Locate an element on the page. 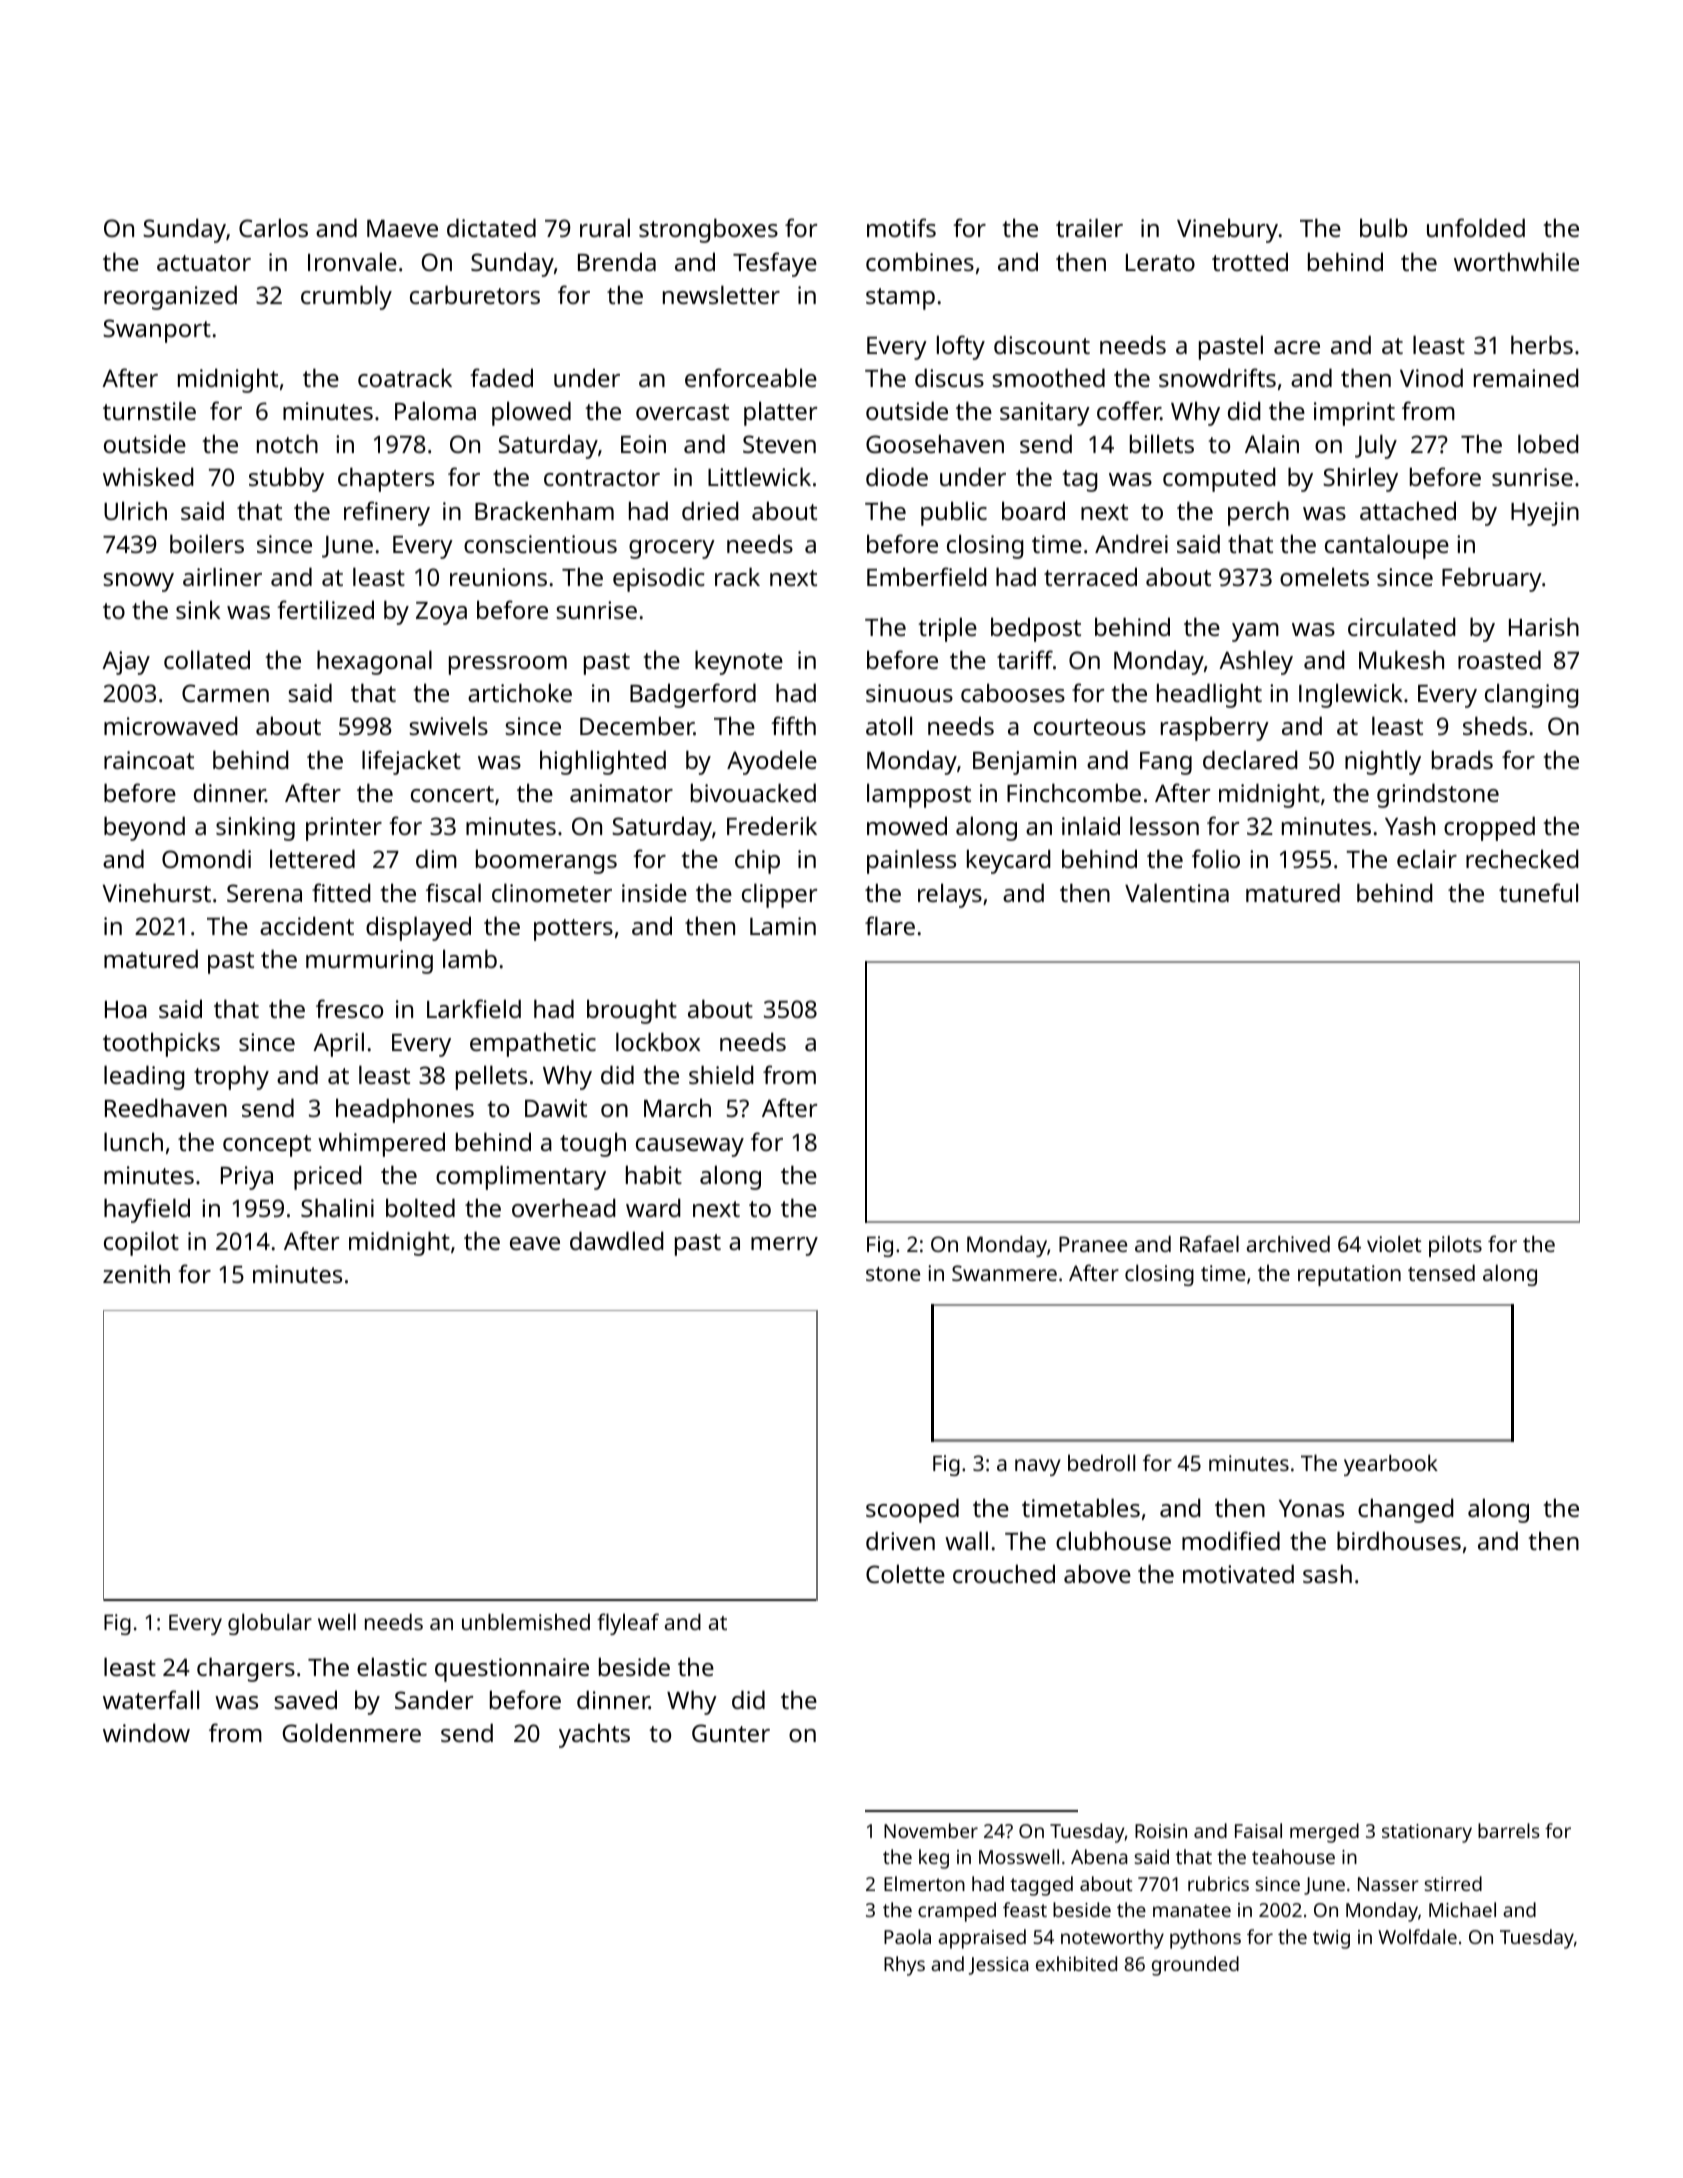  concert is located at coordinates (452, 794).
